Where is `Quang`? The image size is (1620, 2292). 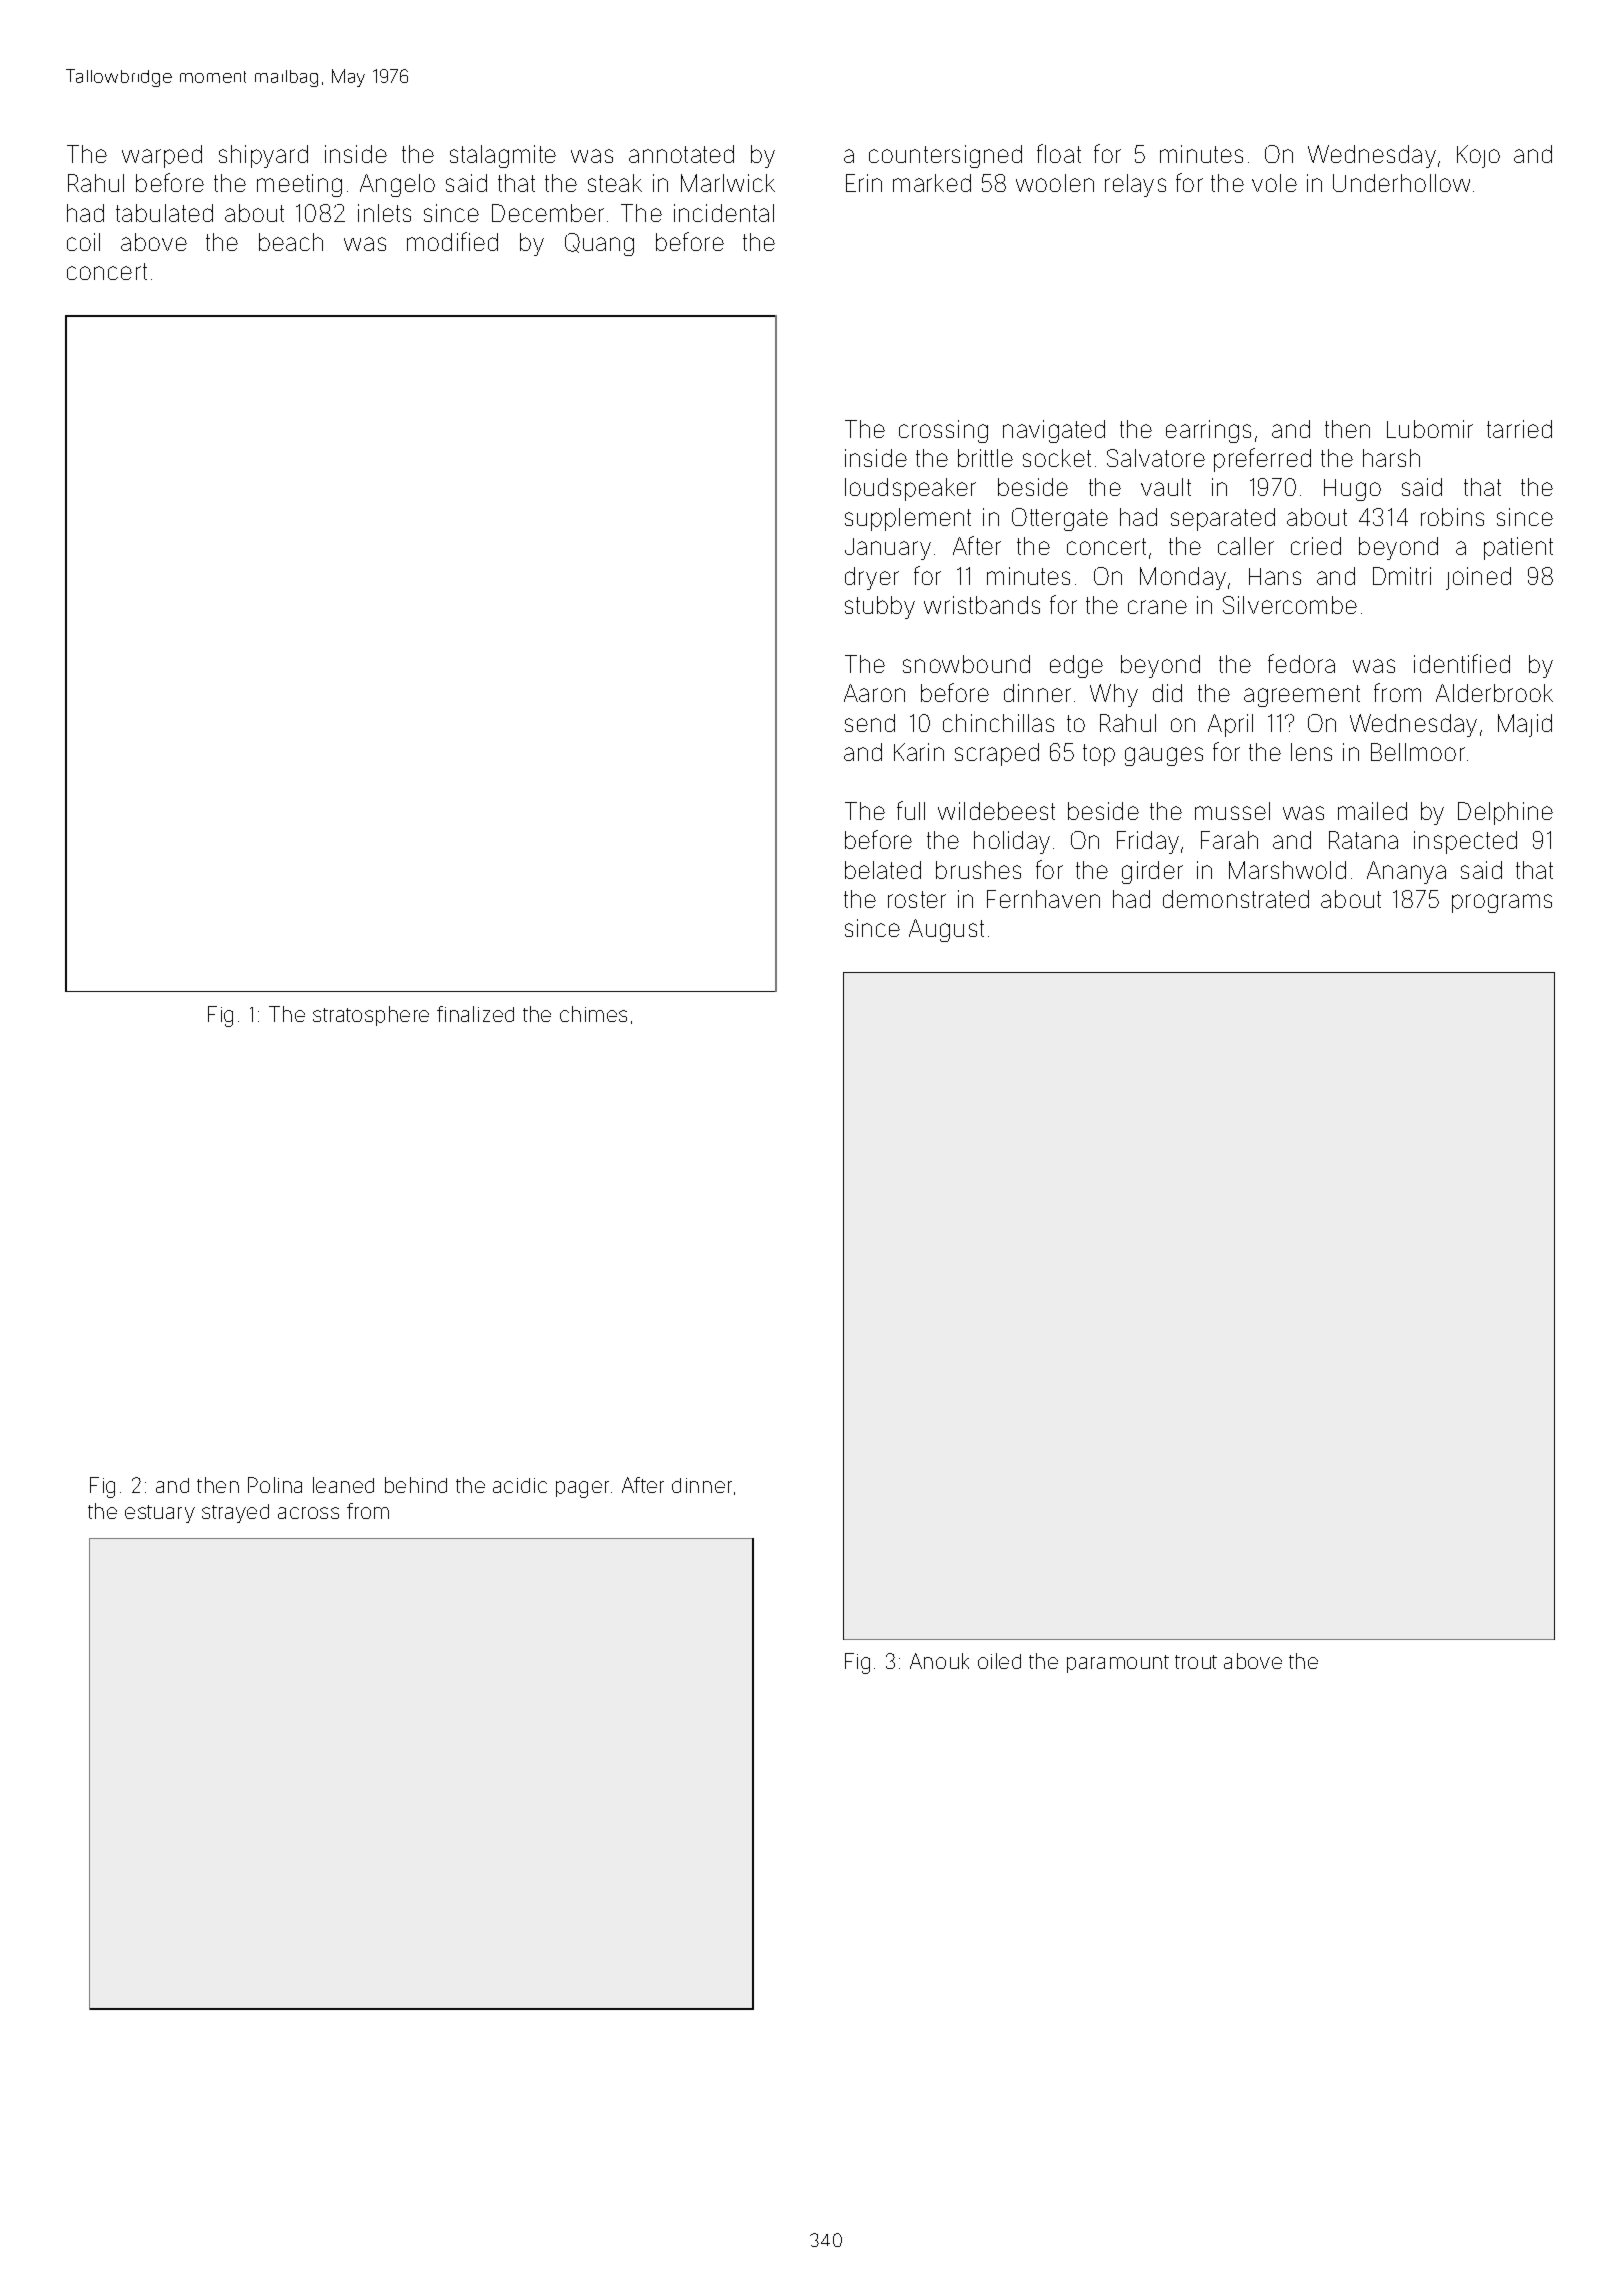 Quang is located at coordinates (599, 244).
